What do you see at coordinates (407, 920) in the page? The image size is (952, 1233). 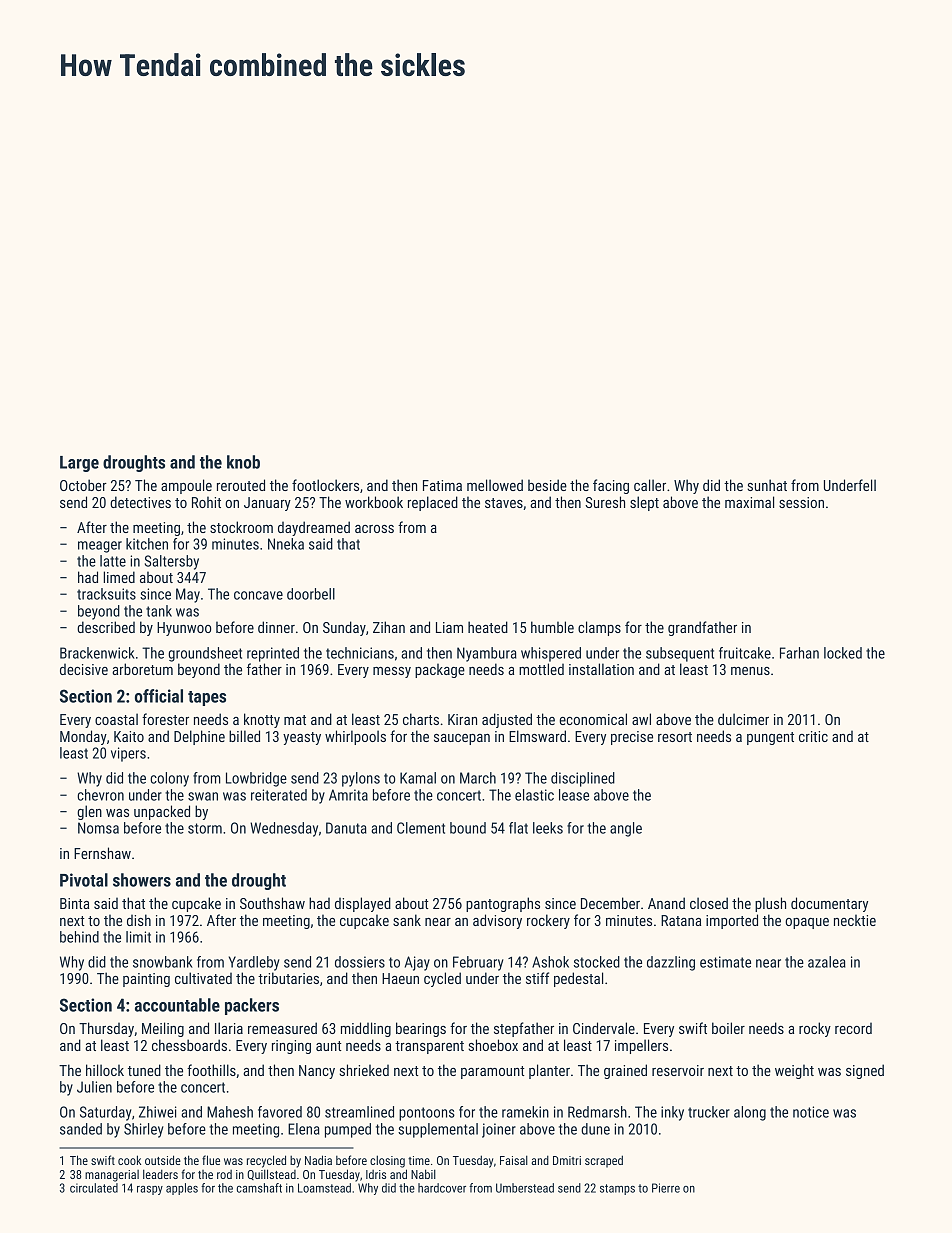 I see `sank` at bounding box center [407, 920].
